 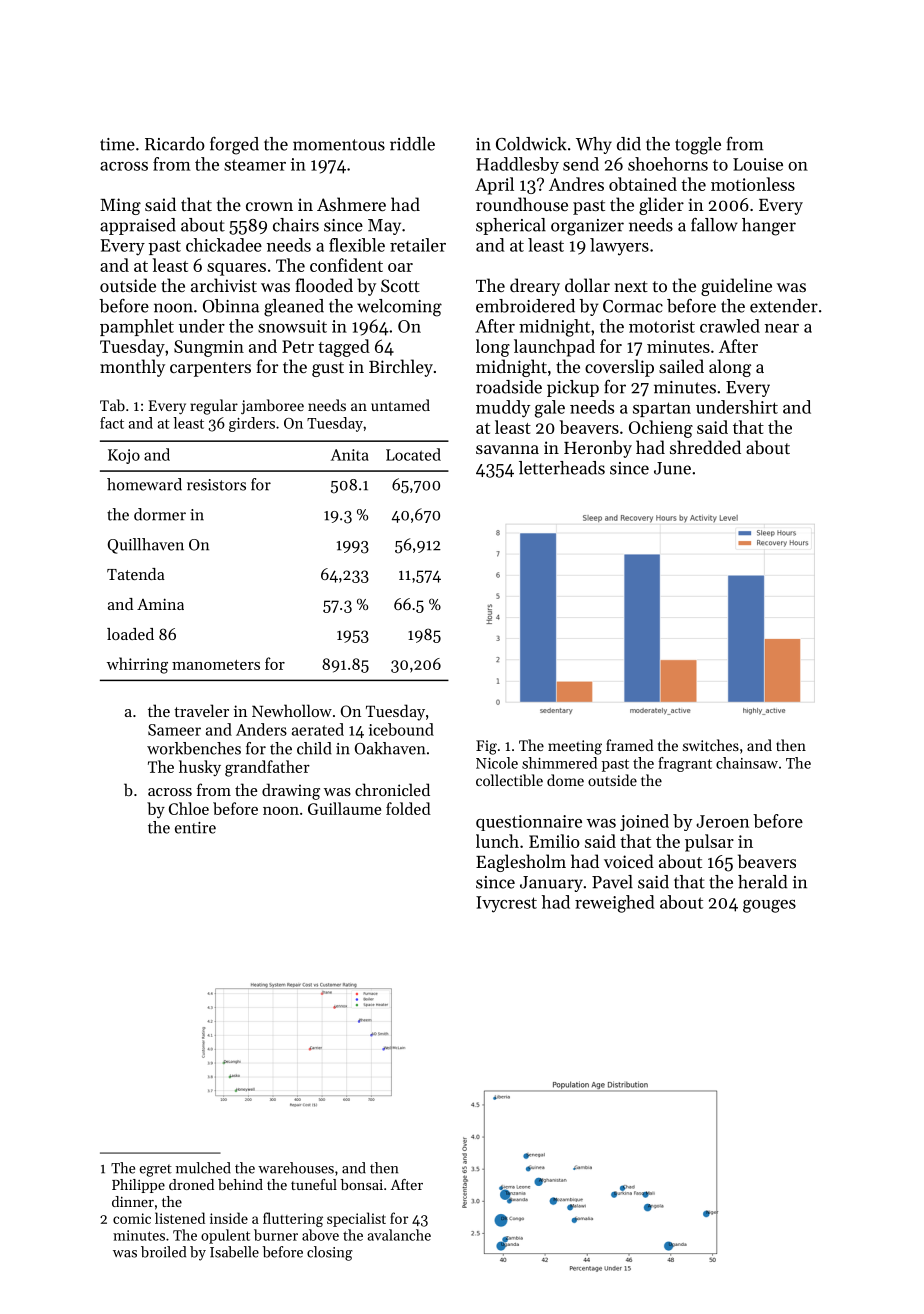 I want to click on bonsai, so click(x=362, y=1184).
